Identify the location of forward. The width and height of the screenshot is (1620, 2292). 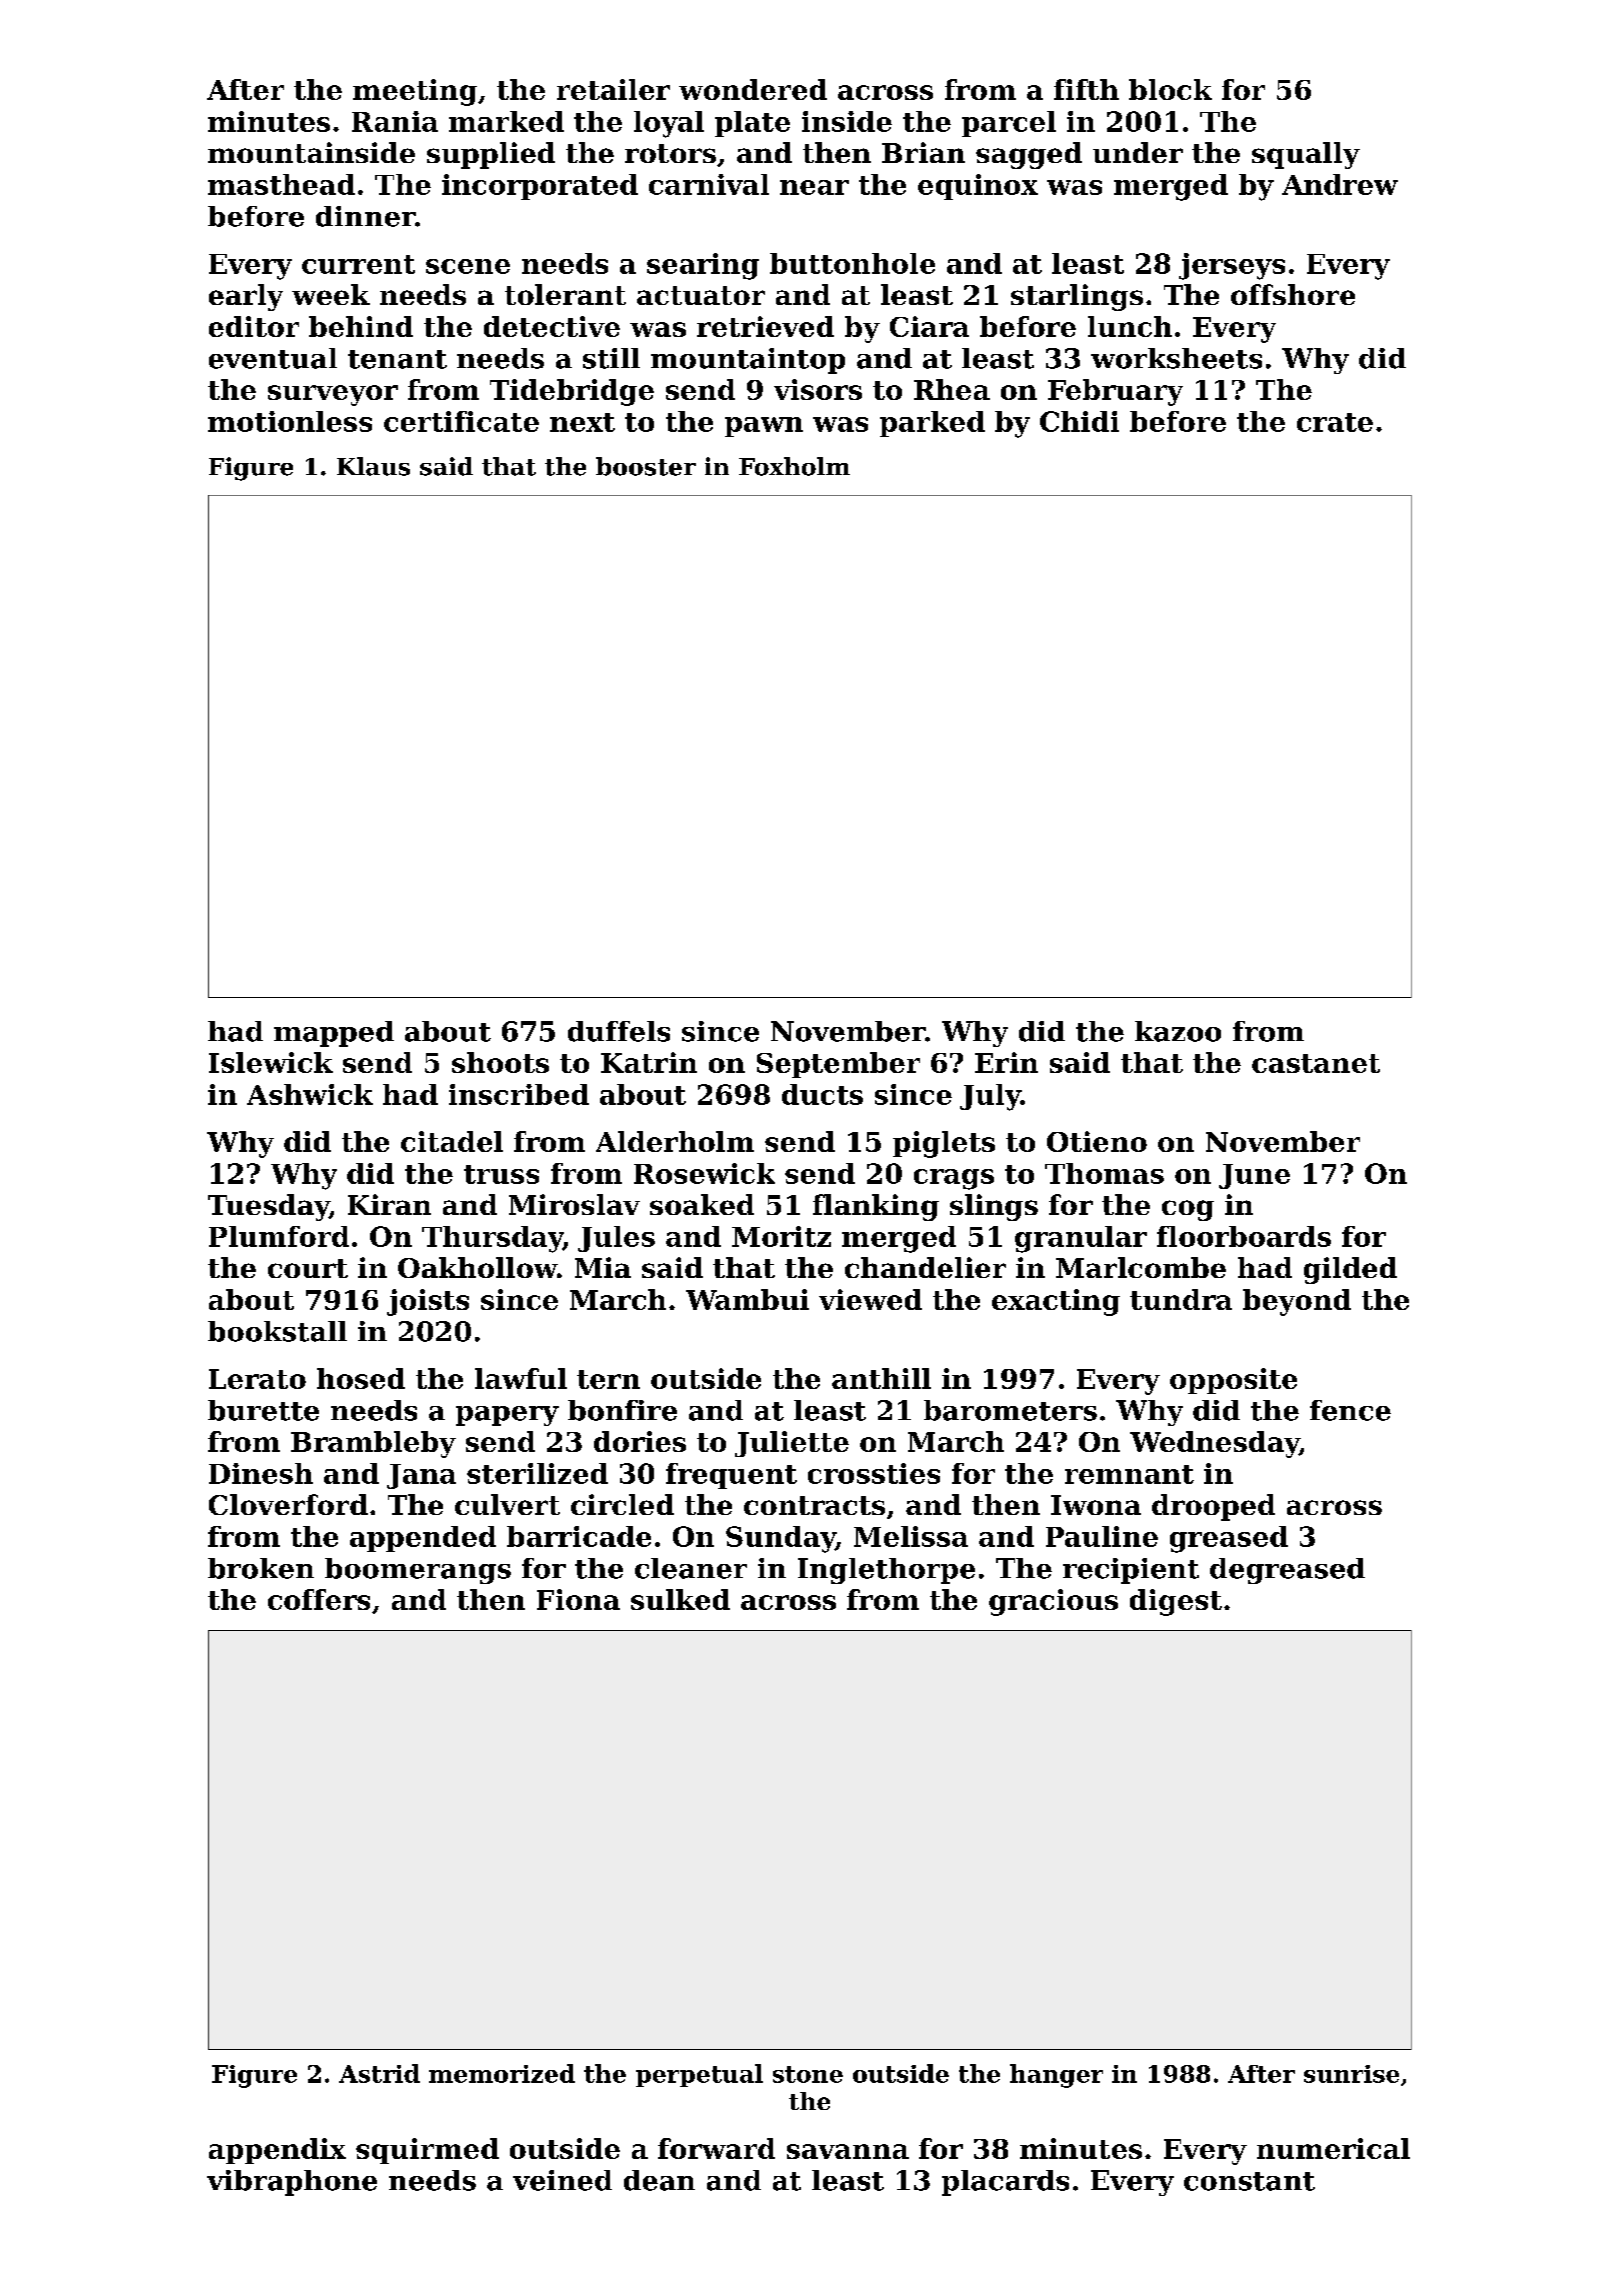
(716, 2148).
